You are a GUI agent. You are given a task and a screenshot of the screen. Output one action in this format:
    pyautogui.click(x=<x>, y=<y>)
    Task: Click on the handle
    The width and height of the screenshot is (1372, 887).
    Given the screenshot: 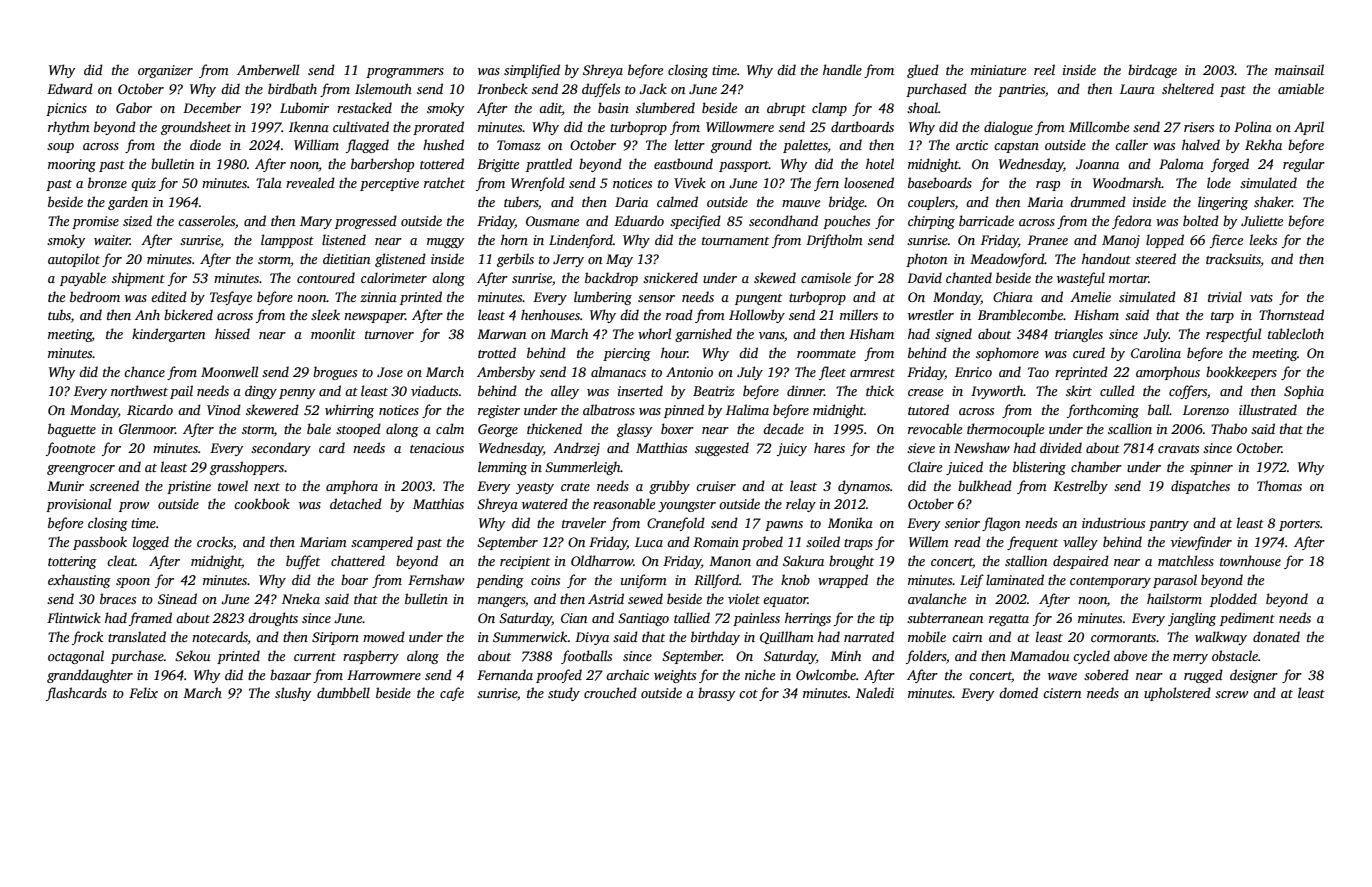 What is the action you would take?
    pyautogui.click(x=842, y=69)
